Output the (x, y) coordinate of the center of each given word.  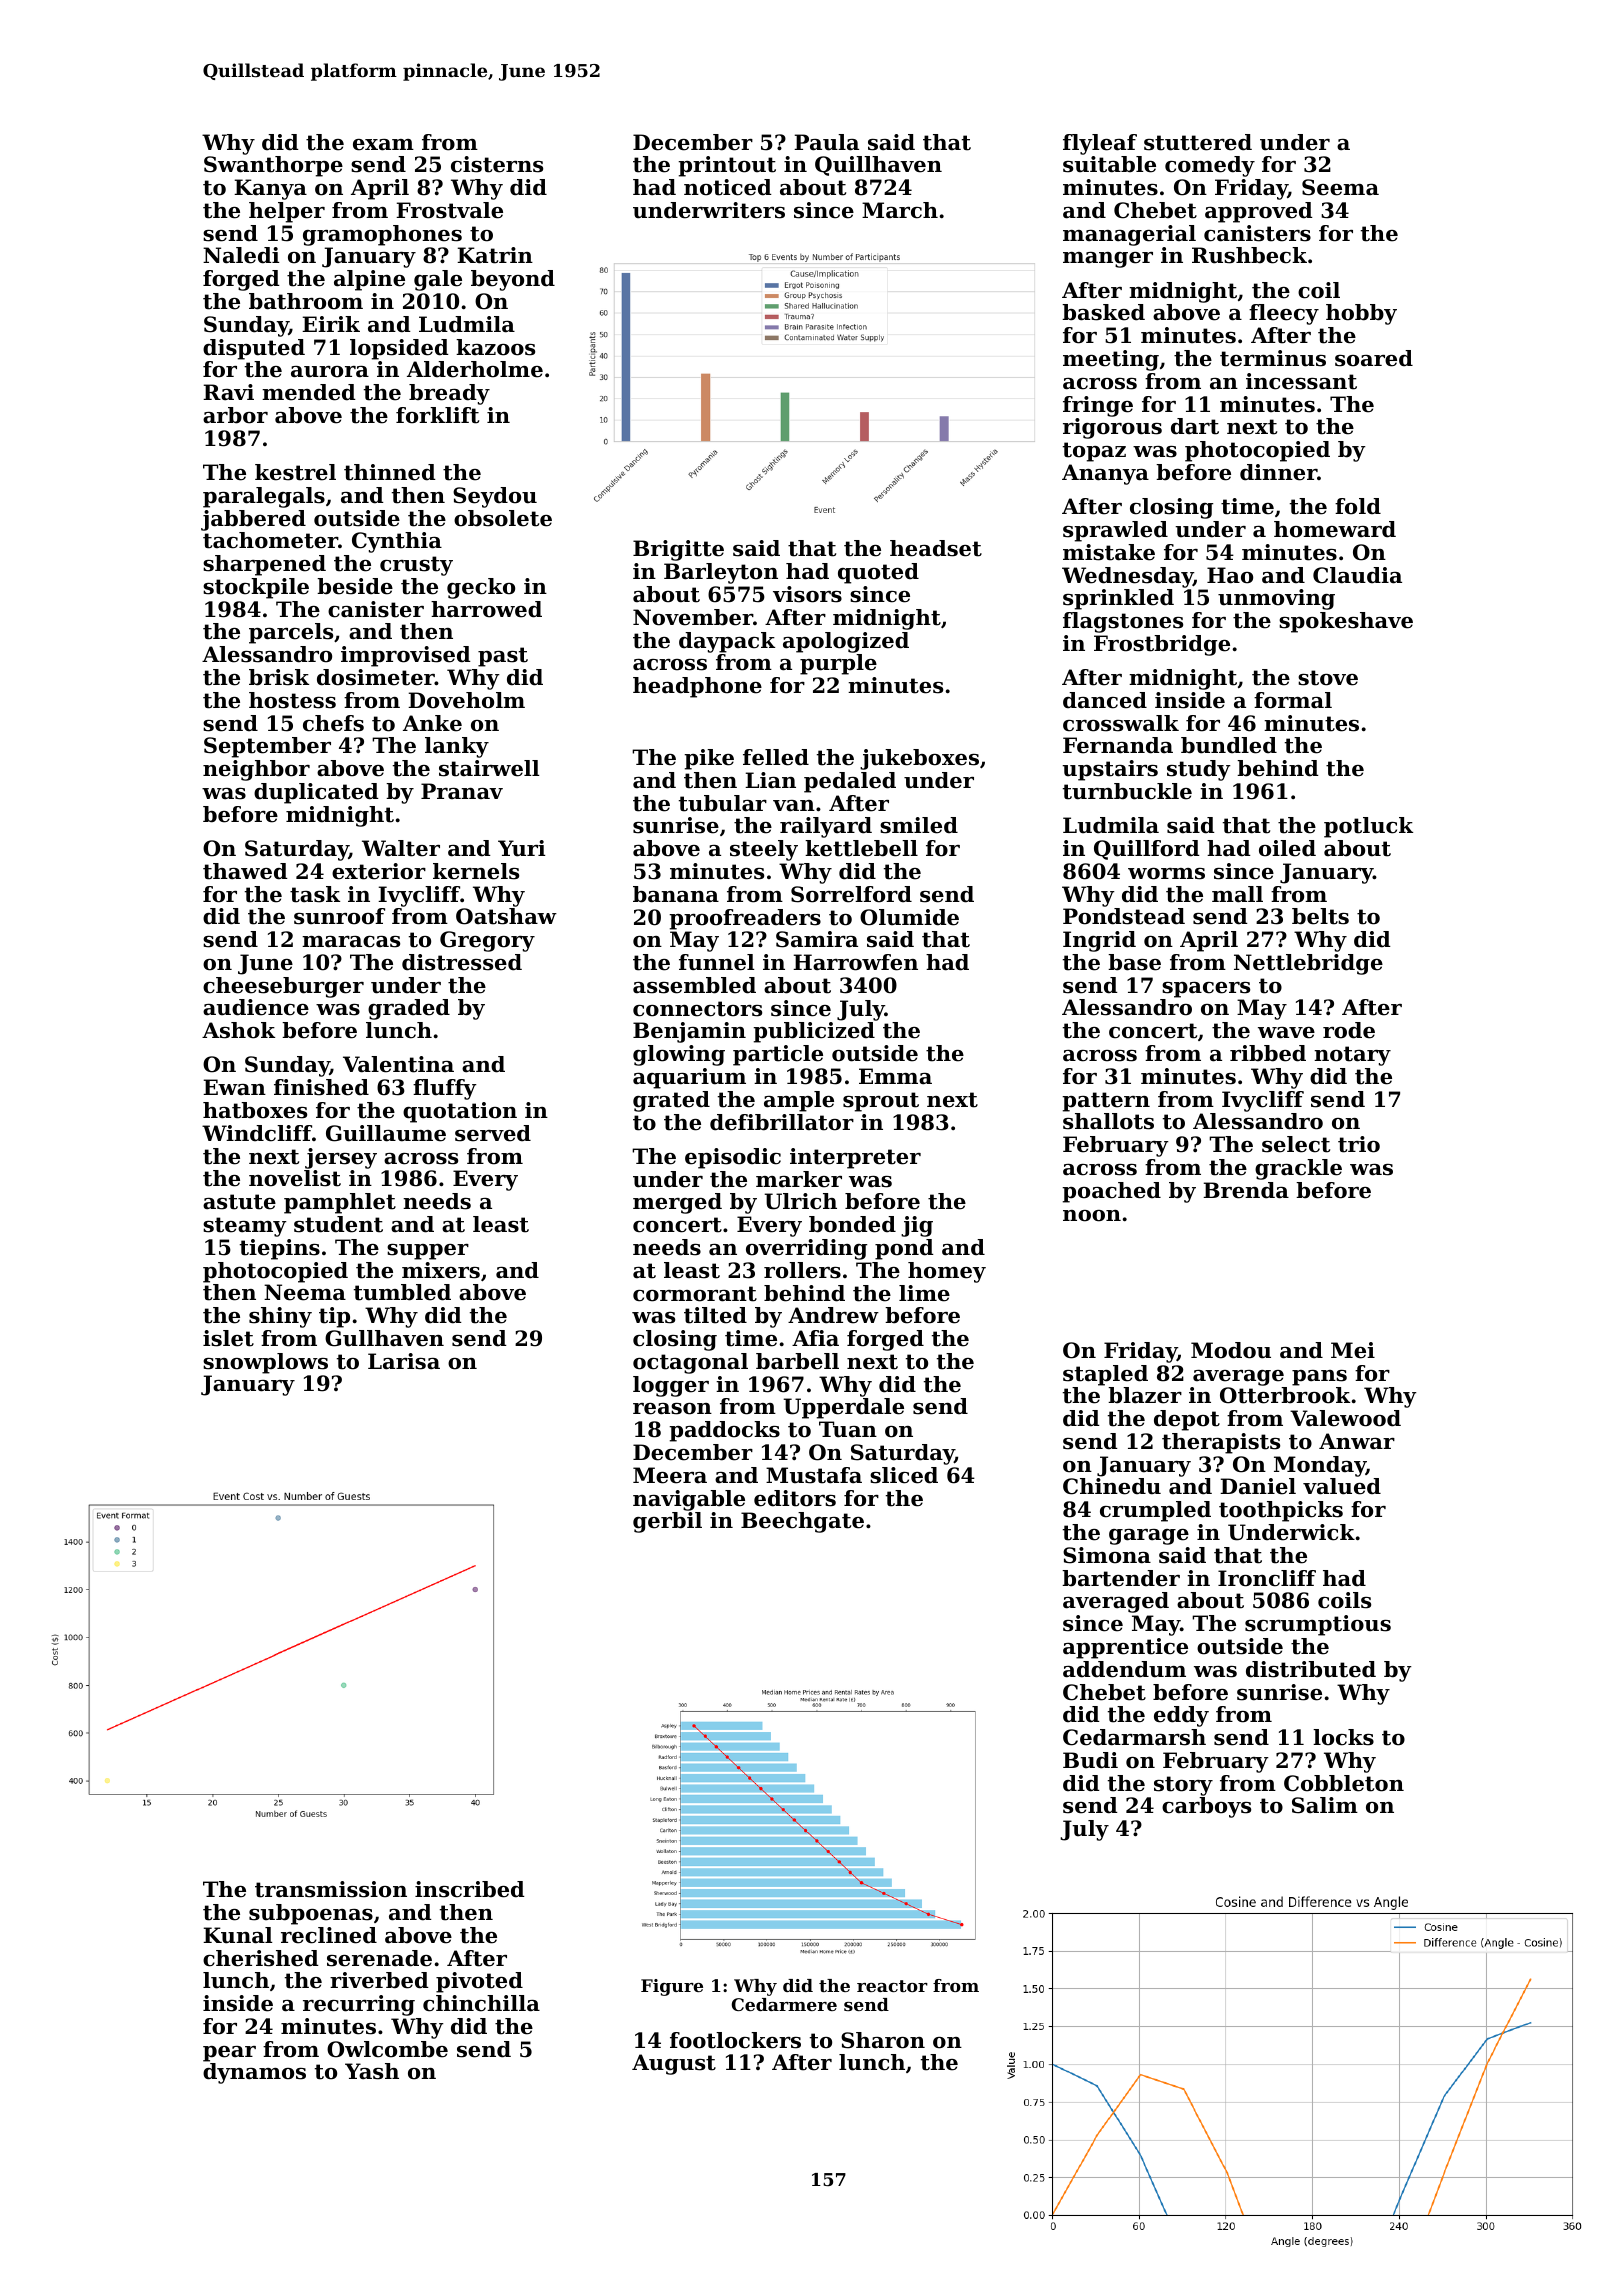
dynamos (254, 2073)
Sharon (883, 2040)
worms (1166, 874)
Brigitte (678, 550)
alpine (369, 280)
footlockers (735, 2040)
